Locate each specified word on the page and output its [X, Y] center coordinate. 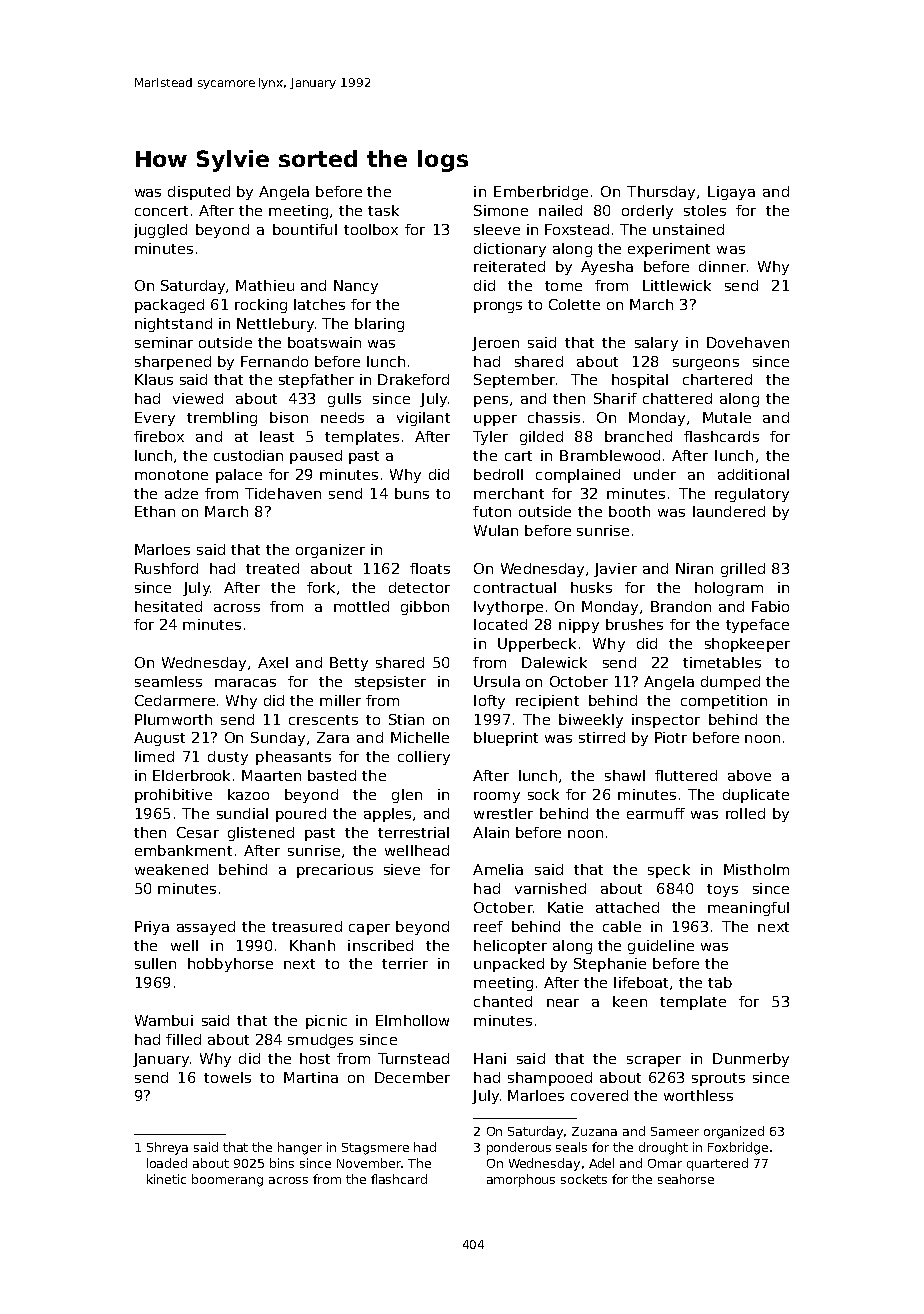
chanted [503, 1001]
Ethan [155, 511]
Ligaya [731, 193]
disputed [199, 193]
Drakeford [413, 379]
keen [630, 1001]
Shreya [167, 1148]
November [369, 1163]
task [383, 210]
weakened [171, 869]
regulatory [752, 495]
